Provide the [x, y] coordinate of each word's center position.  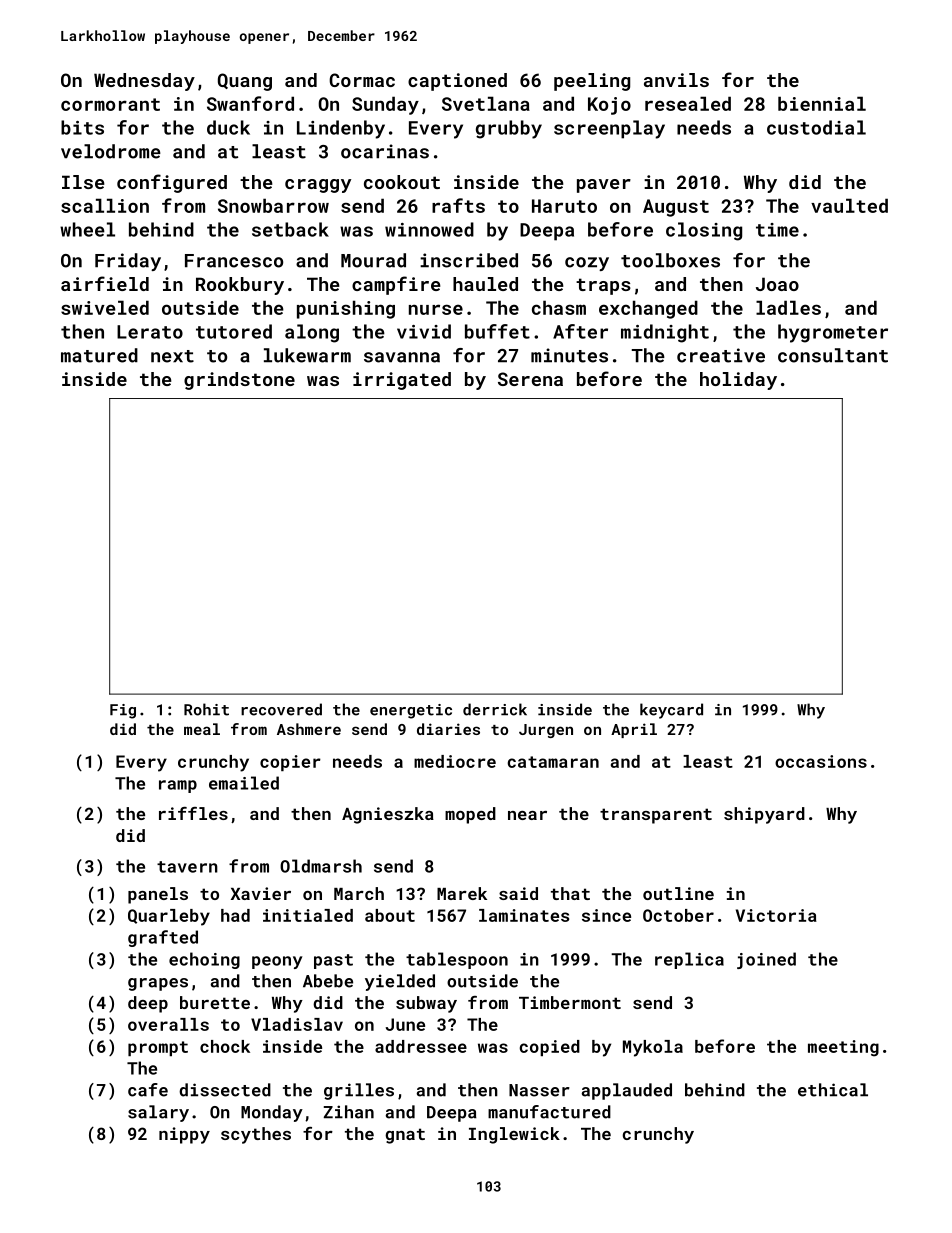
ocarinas [385, 151]
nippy [184, 1135]
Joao [777, 284]
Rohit [206, 709]
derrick [495, 709]
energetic [411, 711]
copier [290, 763]
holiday [738, 381]
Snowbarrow [273, 205]
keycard [671, 711]
